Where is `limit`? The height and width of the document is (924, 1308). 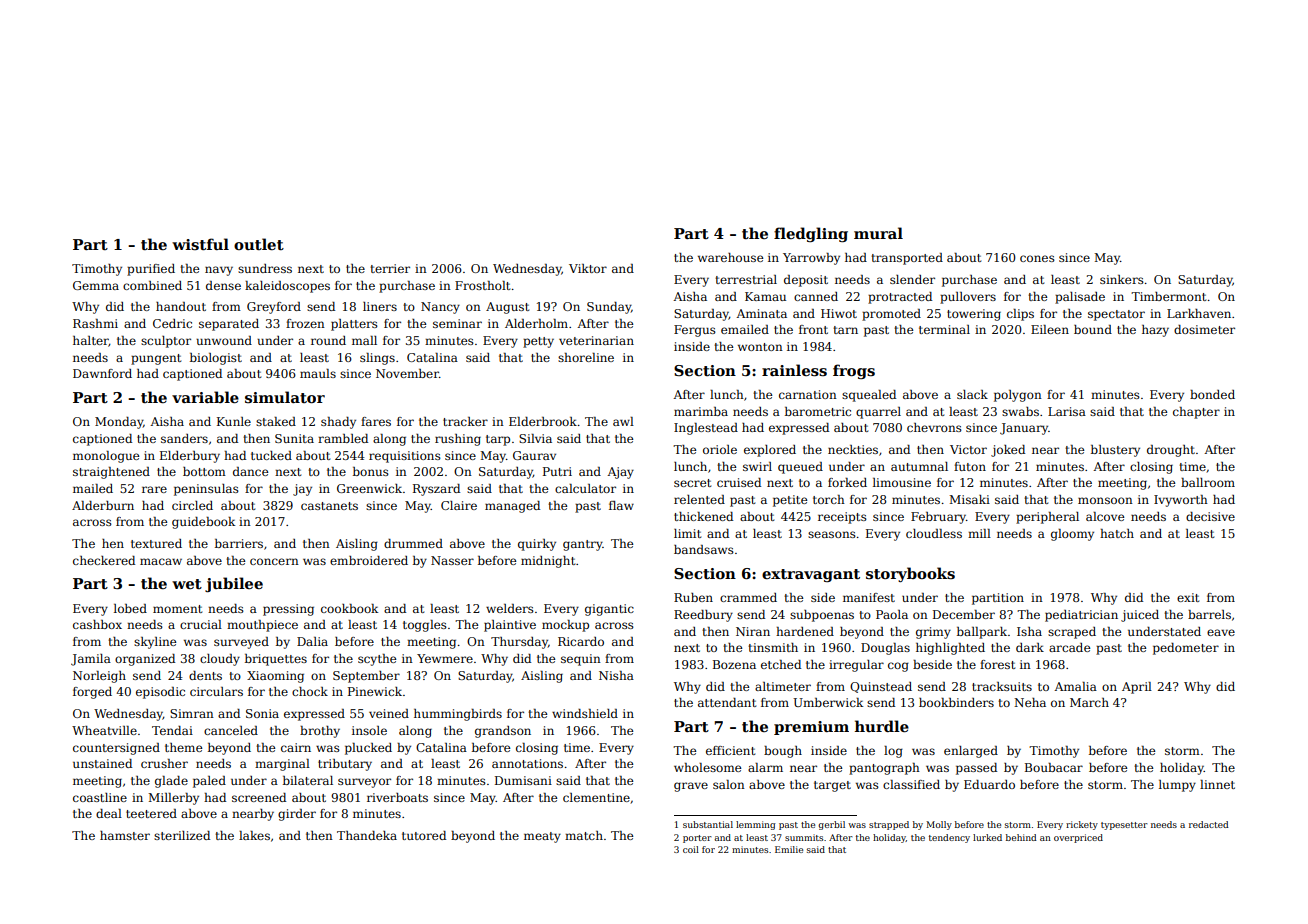
limit is located at coordinates (687, 533).
